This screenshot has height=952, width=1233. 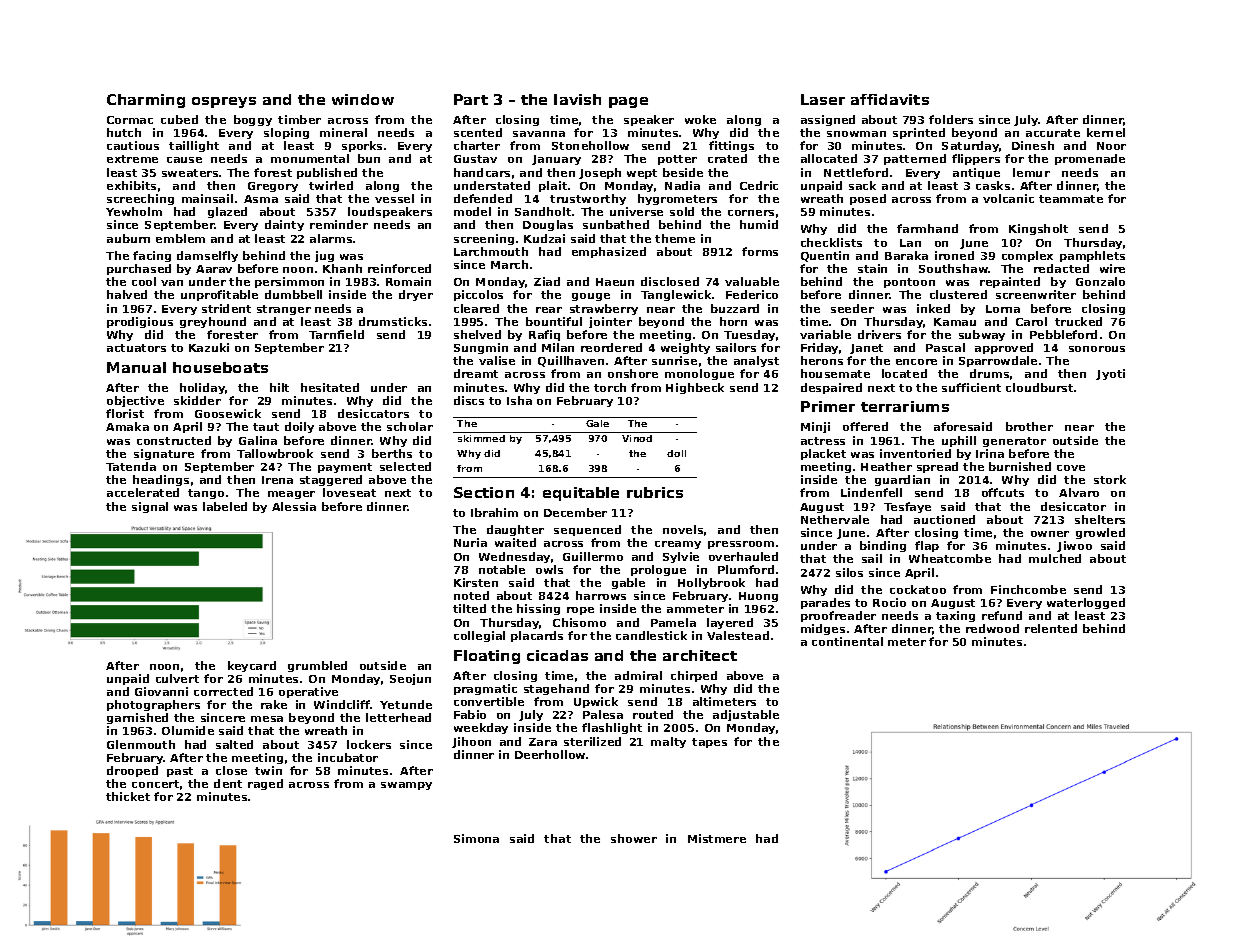 What do you see at coordinates (146, 101) in the screenshot?
I see `Charming` at bounding box center [146, 101].
